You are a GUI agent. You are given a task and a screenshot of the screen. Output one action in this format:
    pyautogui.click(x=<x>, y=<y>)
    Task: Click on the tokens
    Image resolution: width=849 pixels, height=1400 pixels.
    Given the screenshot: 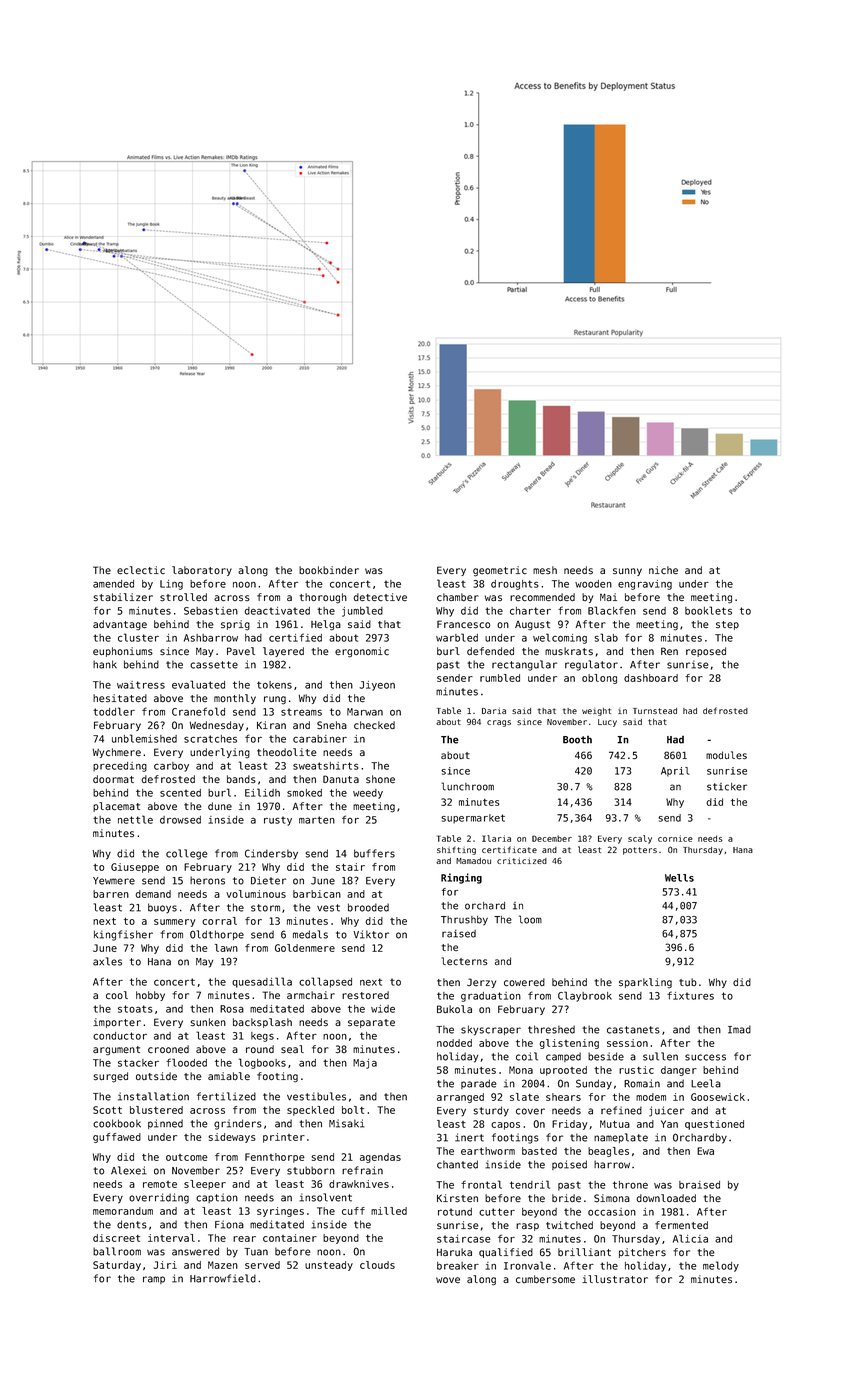 What is the action you would take?
    pyautogui.click(x=274, y=685)
